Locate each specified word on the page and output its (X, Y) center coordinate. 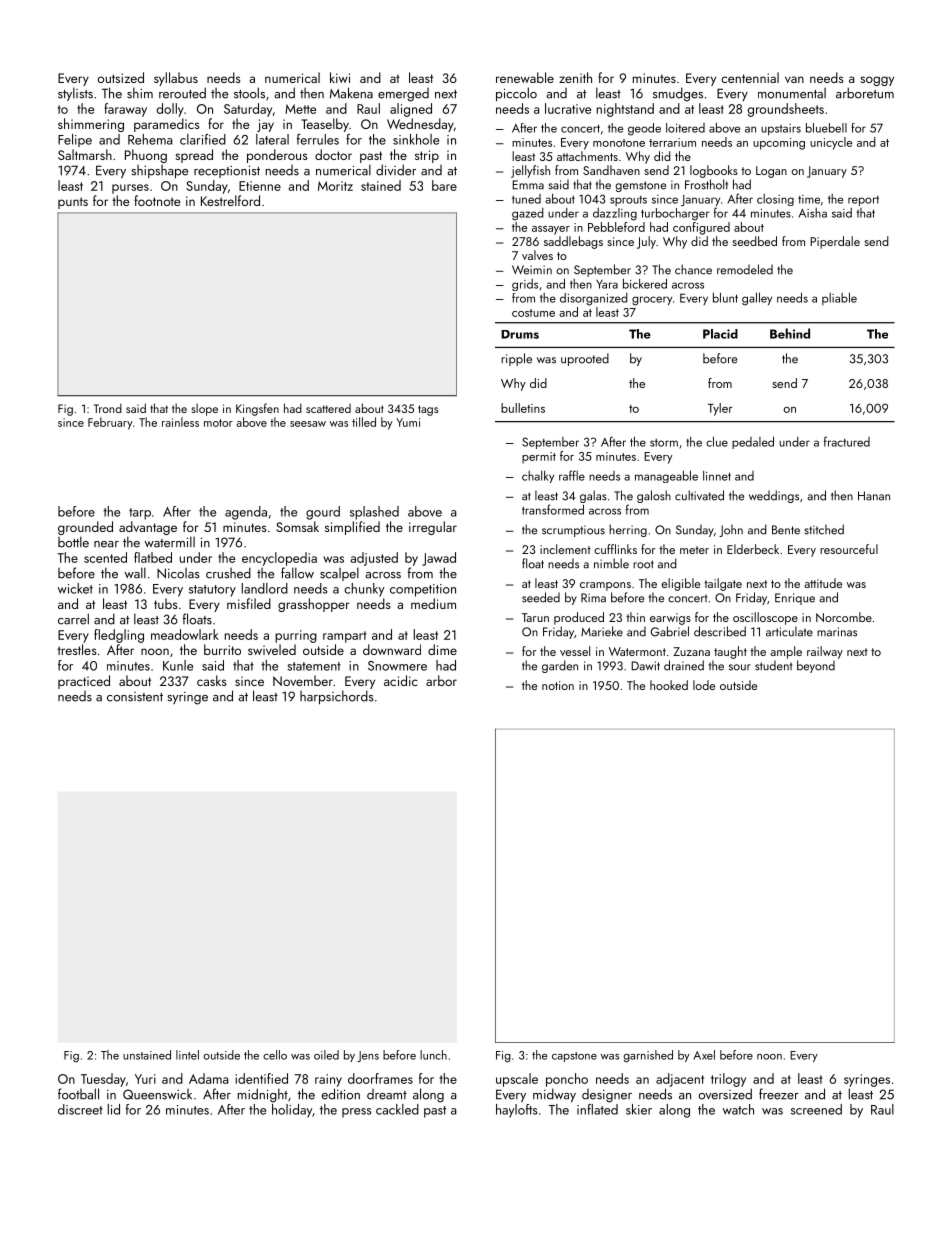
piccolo (516, 94)
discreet (80, 1109)
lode (704, 685)
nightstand (625, 110)
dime (442, 649)
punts (73, 203)
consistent (135, 697)
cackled (397, 1109)
